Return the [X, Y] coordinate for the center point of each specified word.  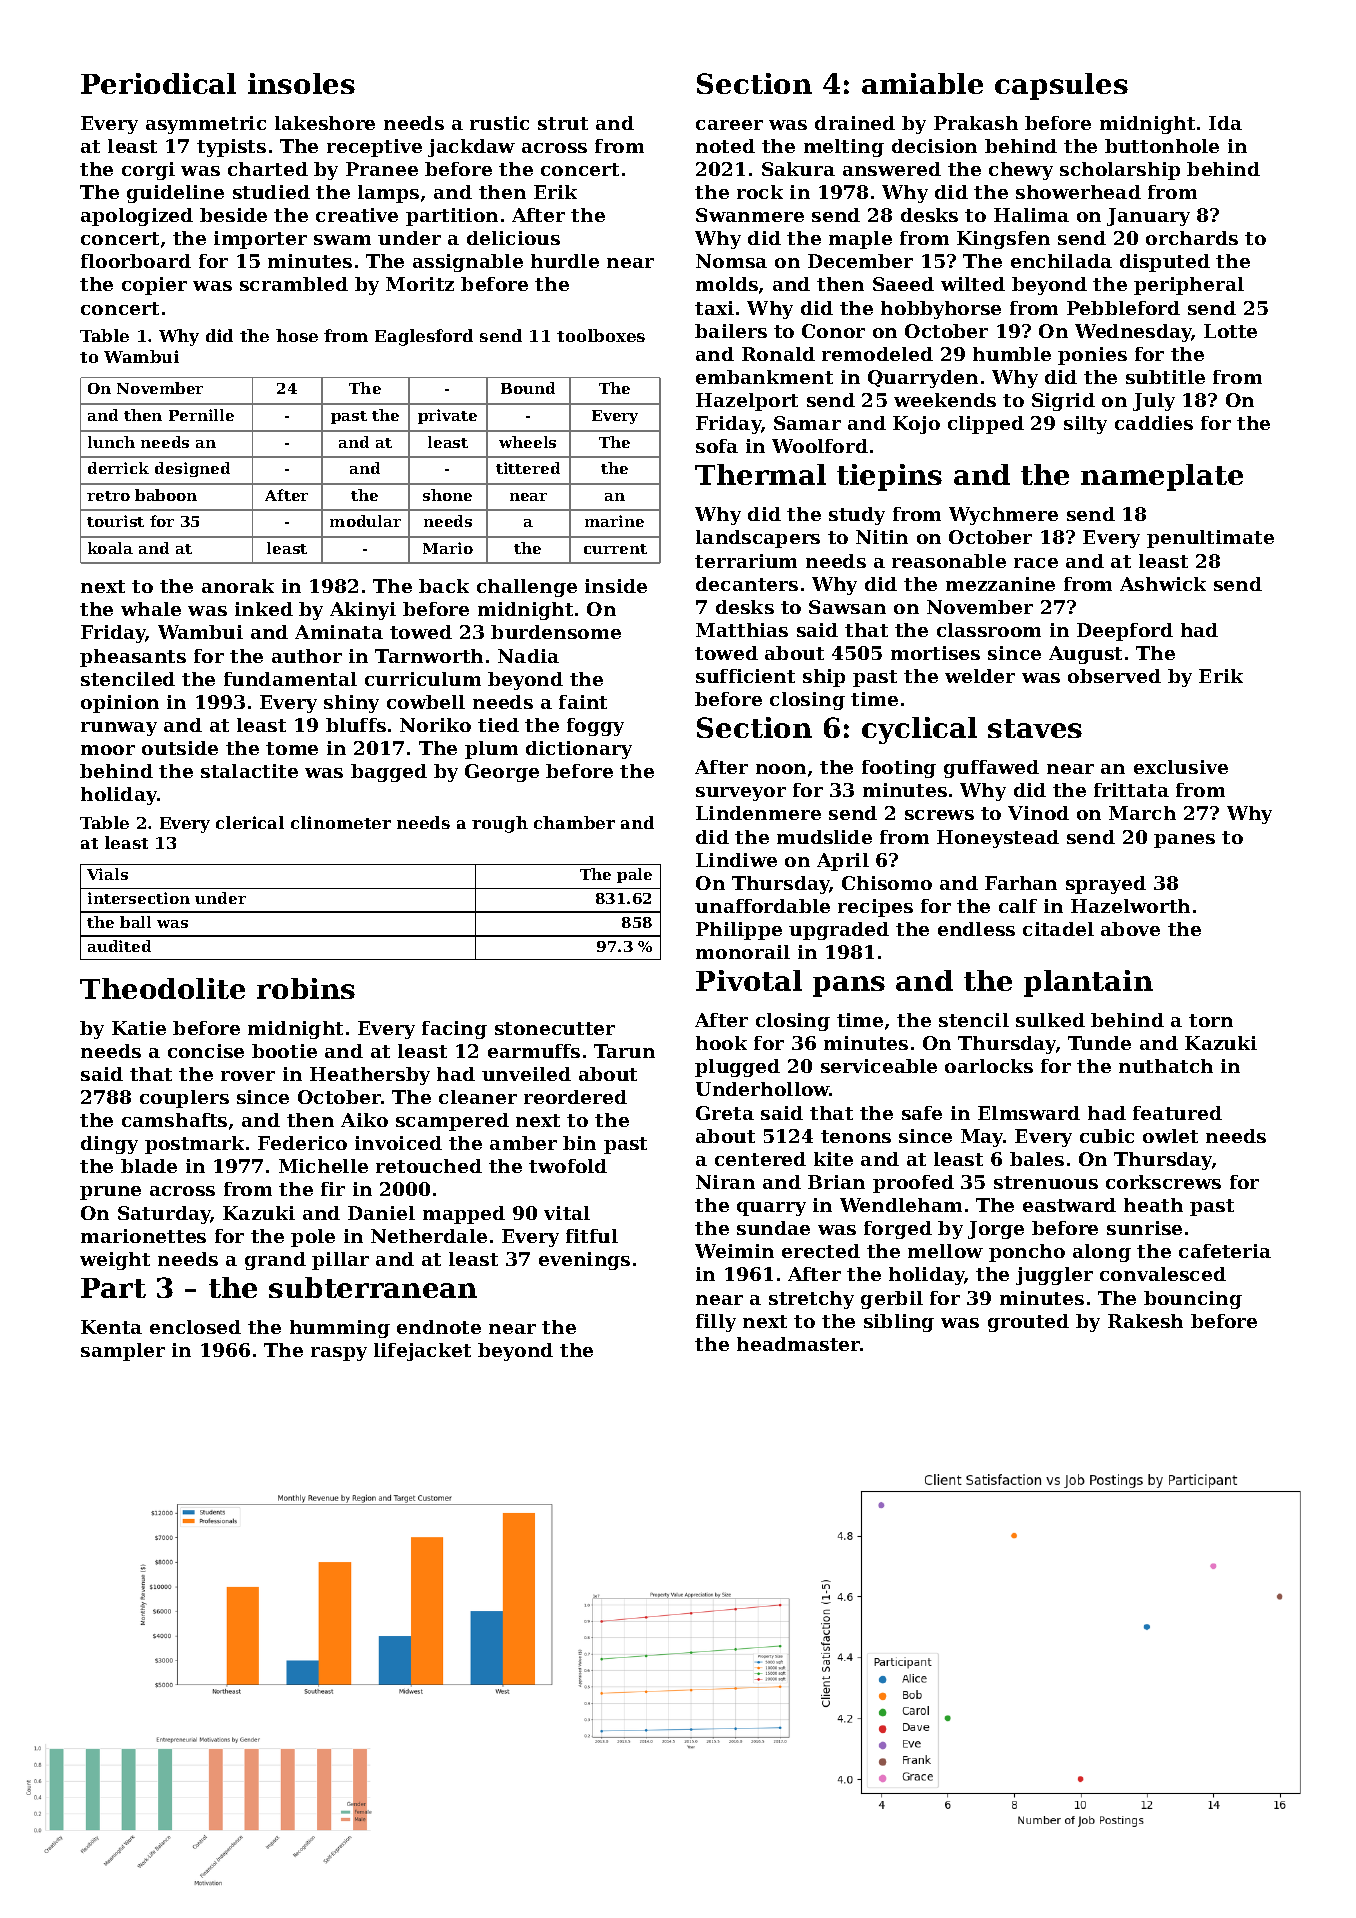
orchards [1192, 238]
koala [110, 548]
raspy [339, 1354]
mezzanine [1000, 584]
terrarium [746, 561]
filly [716, 1323]
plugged [737, 1068]
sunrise [1144, 1228]
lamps [388, 194]
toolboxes [601, 335]
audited [119, 946]
